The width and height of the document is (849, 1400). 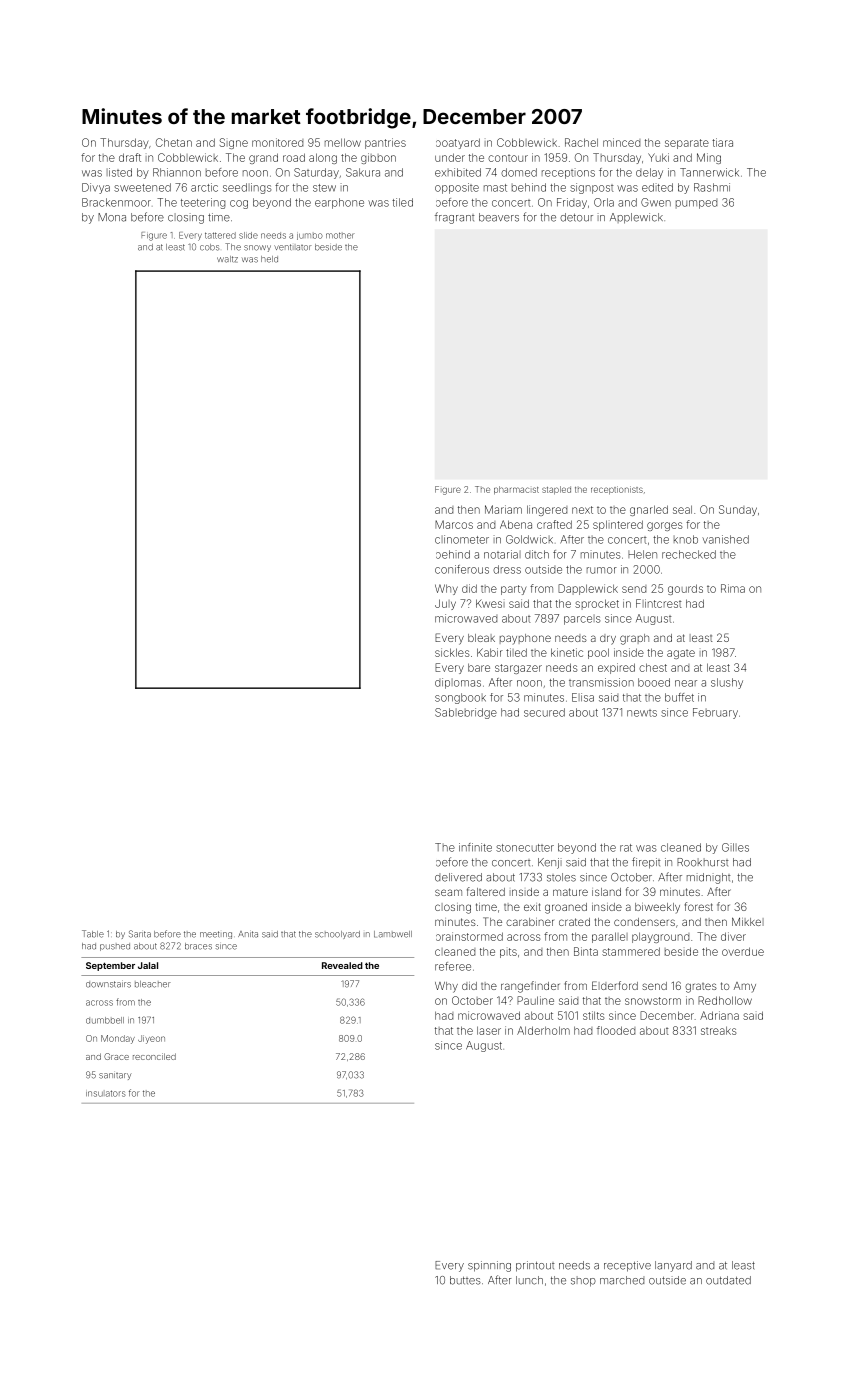 I want to click on Abena, so click(x=516, y=524).
